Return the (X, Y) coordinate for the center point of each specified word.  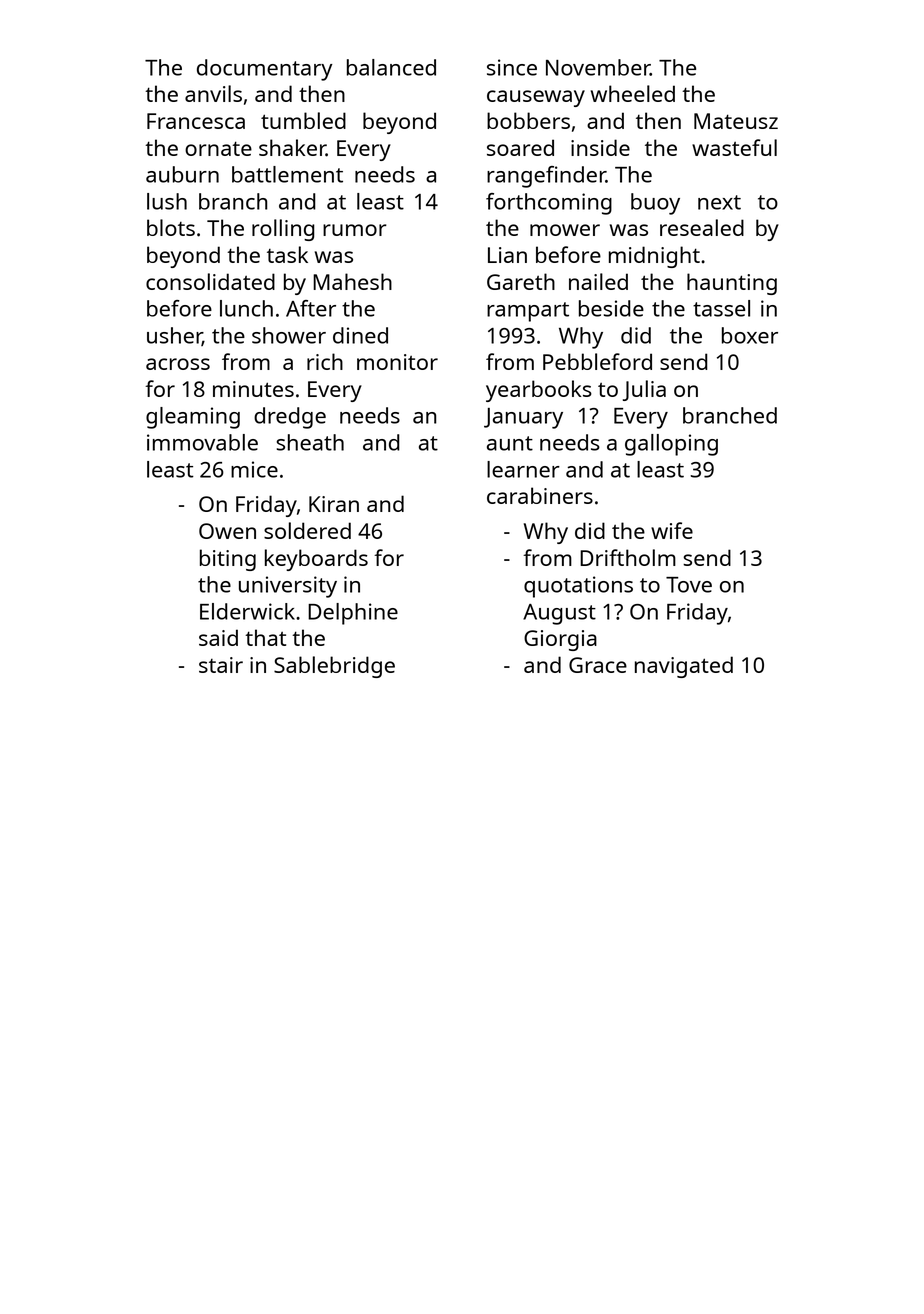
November (598, 67)
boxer (750, 335)
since (512, 67)
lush (167, 201)
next (719, 202)
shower (289, 335)
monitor (397, 362)
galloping (671, 445)
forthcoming (549, 204)
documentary (264, 70)
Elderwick (247, 611)
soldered (307, 530)
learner (523, 469)
